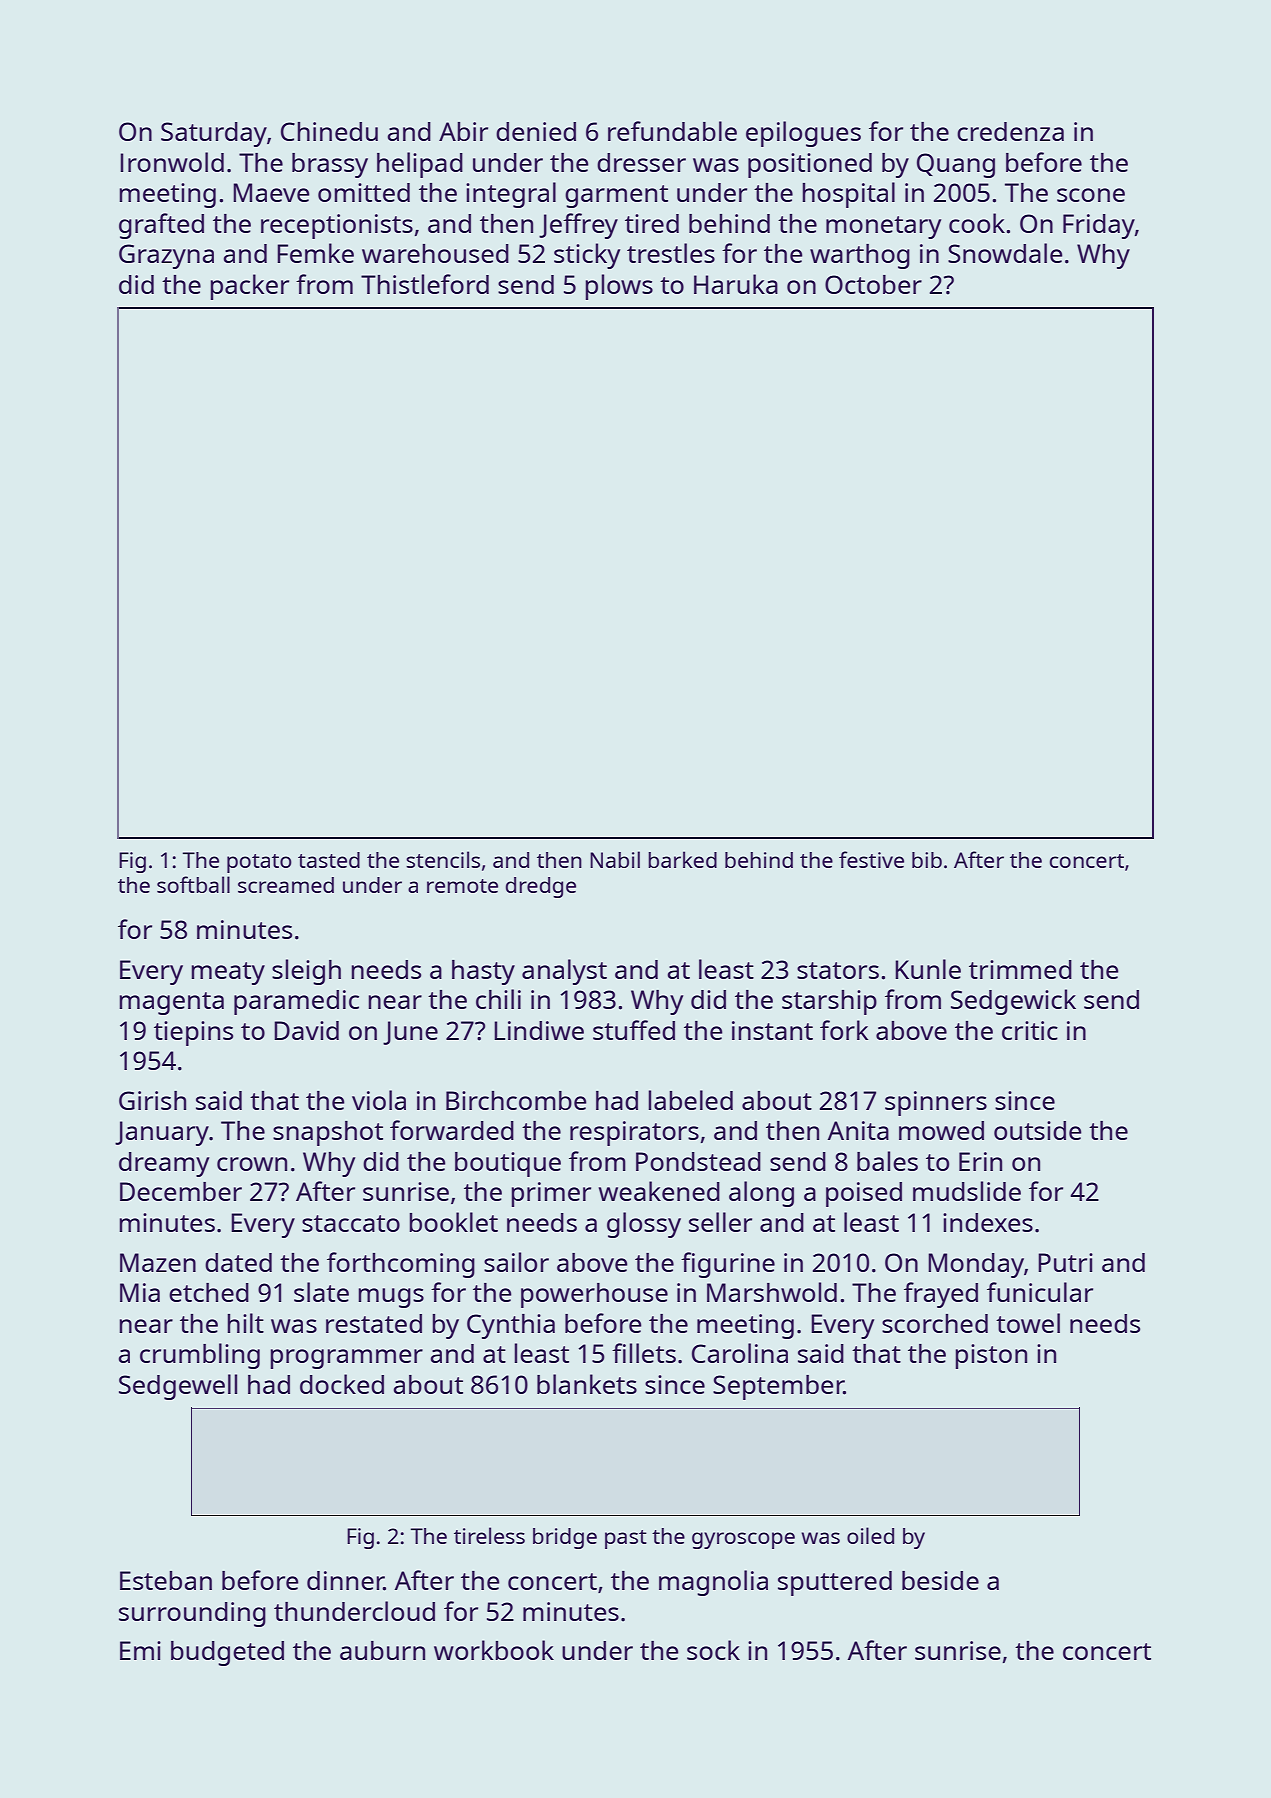  Describe the element at coordinates (927, 860) in the image. I see `bib` at that location.
